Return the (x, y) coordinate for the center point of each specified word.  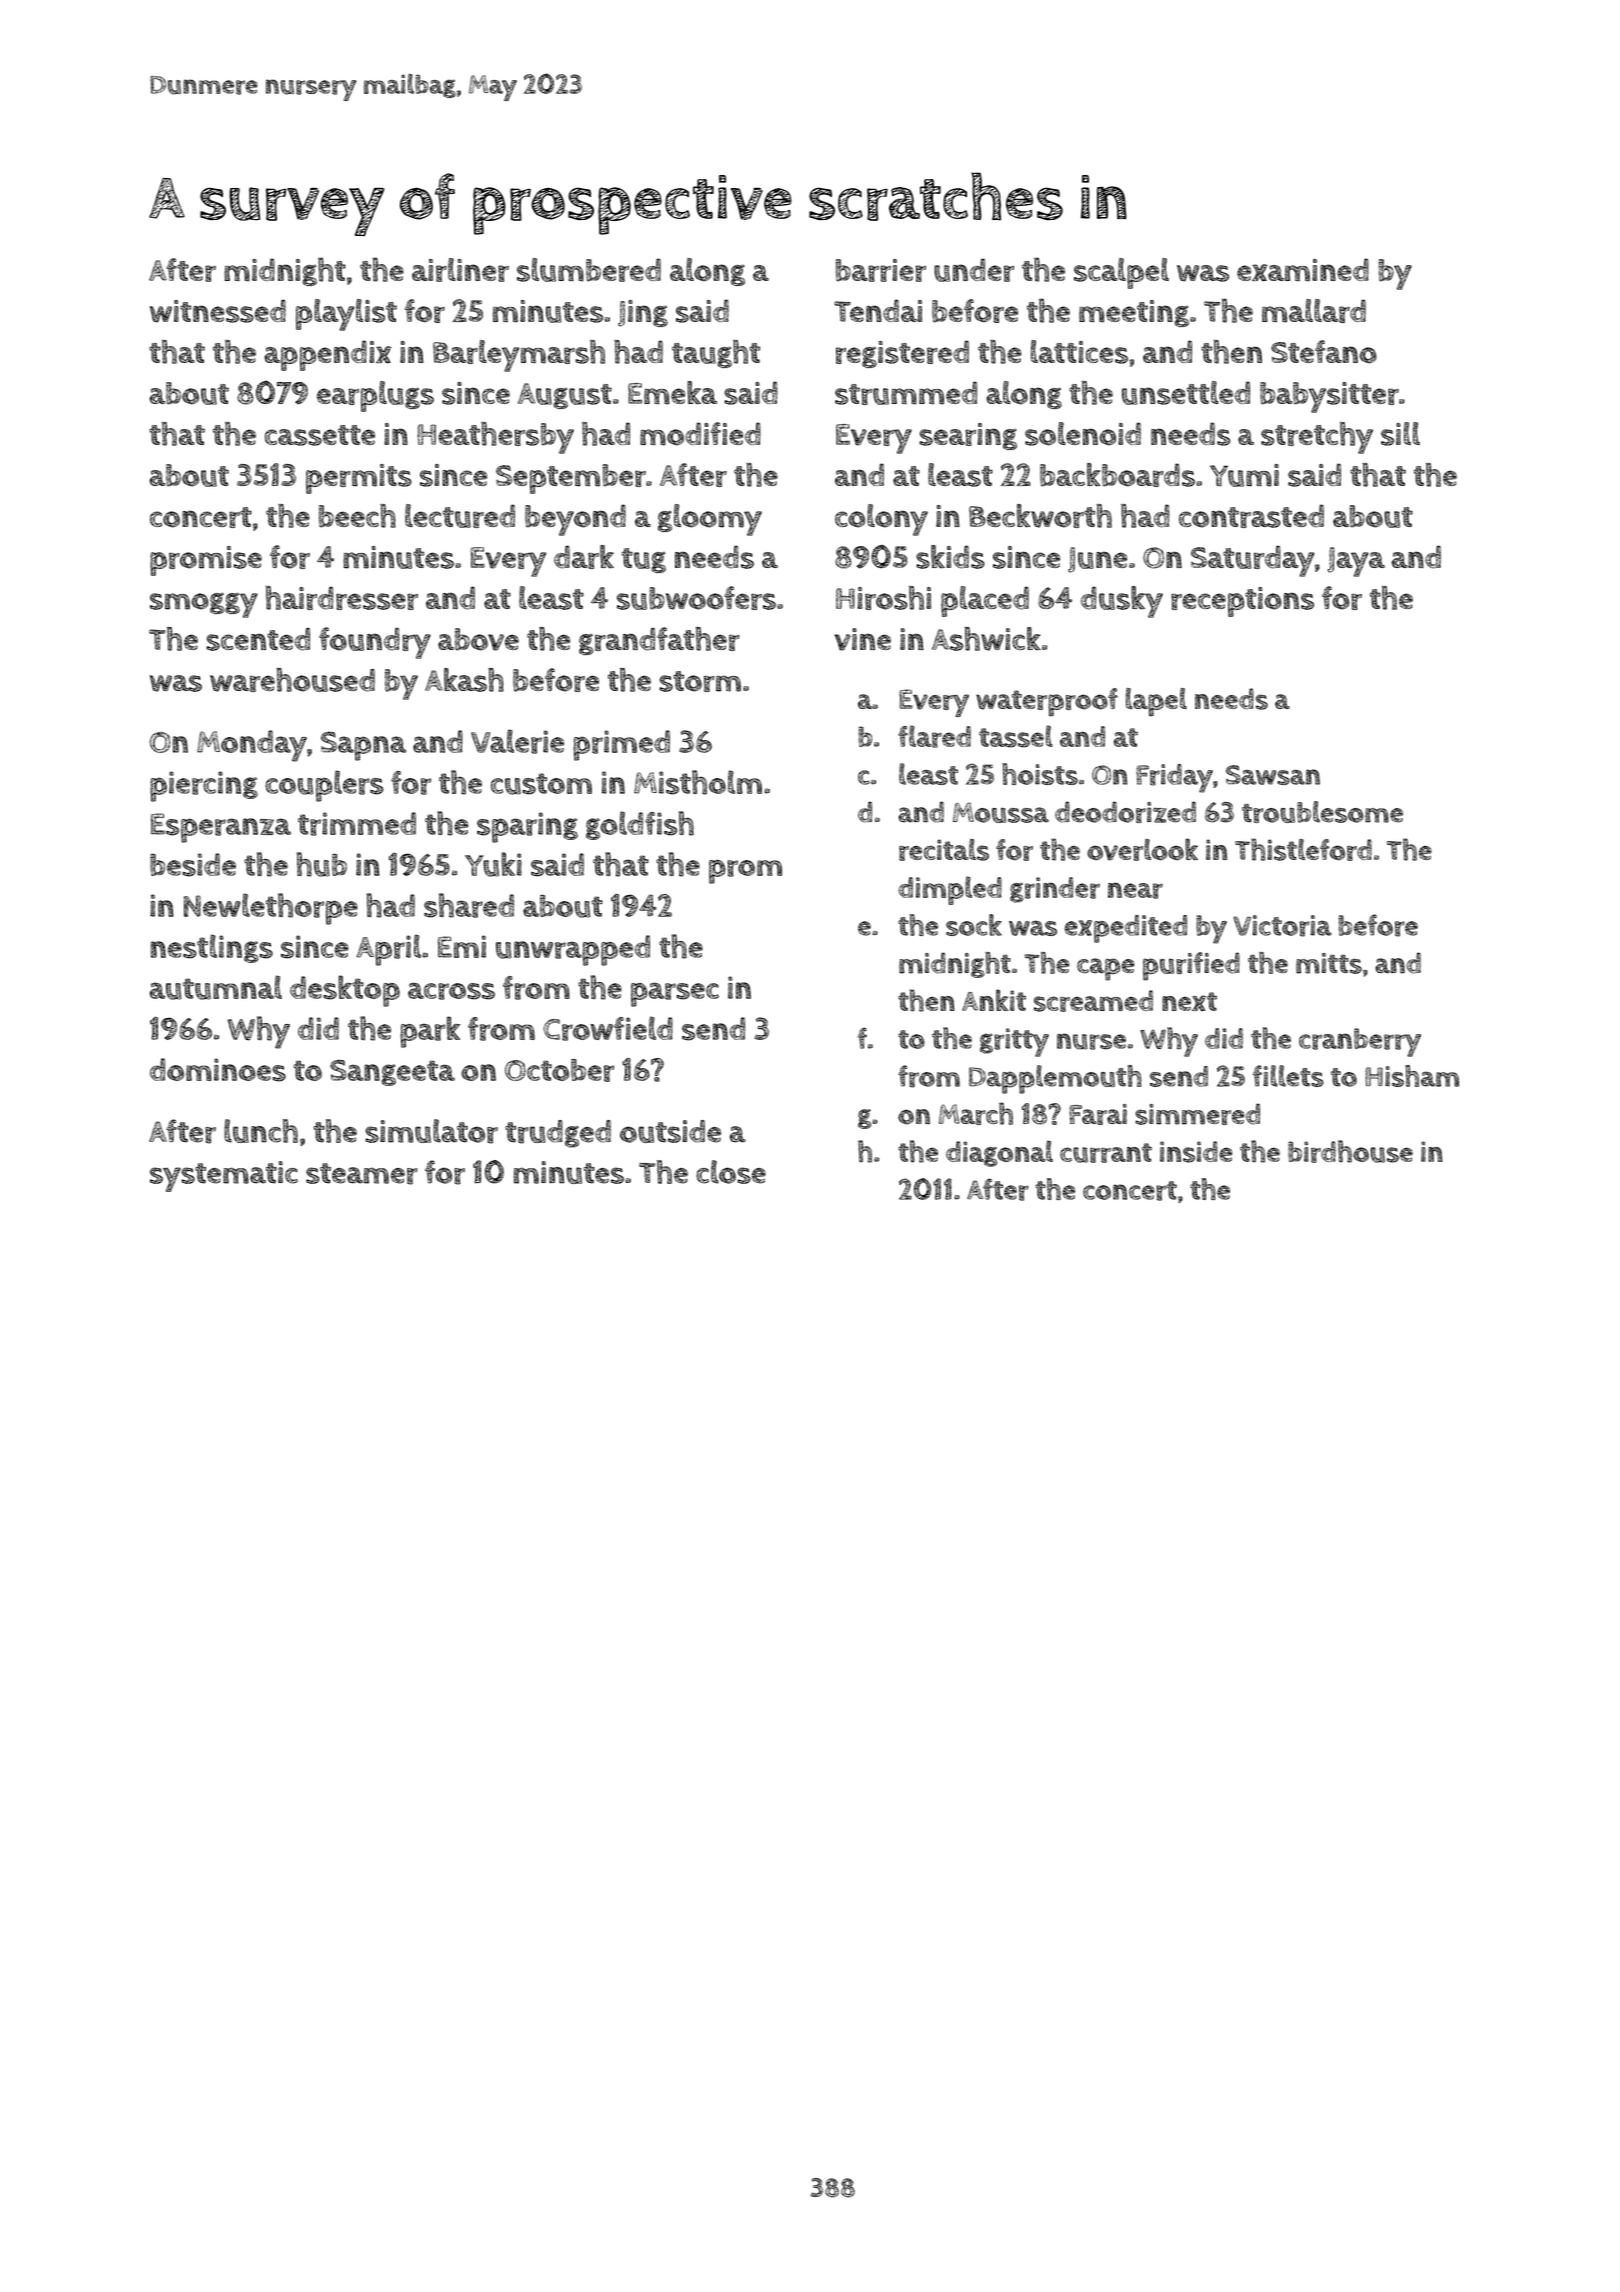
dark (584, 557)
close (731, 1172)
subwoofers (696, 598)
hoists (1040, 774)
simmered (1197, 1114)
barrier (881, 270)
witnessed (217, 311)
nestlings (212, 948)
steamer (362, 1174)
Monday (252, 746)
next (1189, 1001)
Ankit (994, 1000)
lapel (1156, 702)
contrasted (1251, 516)
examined (1303, 270)
